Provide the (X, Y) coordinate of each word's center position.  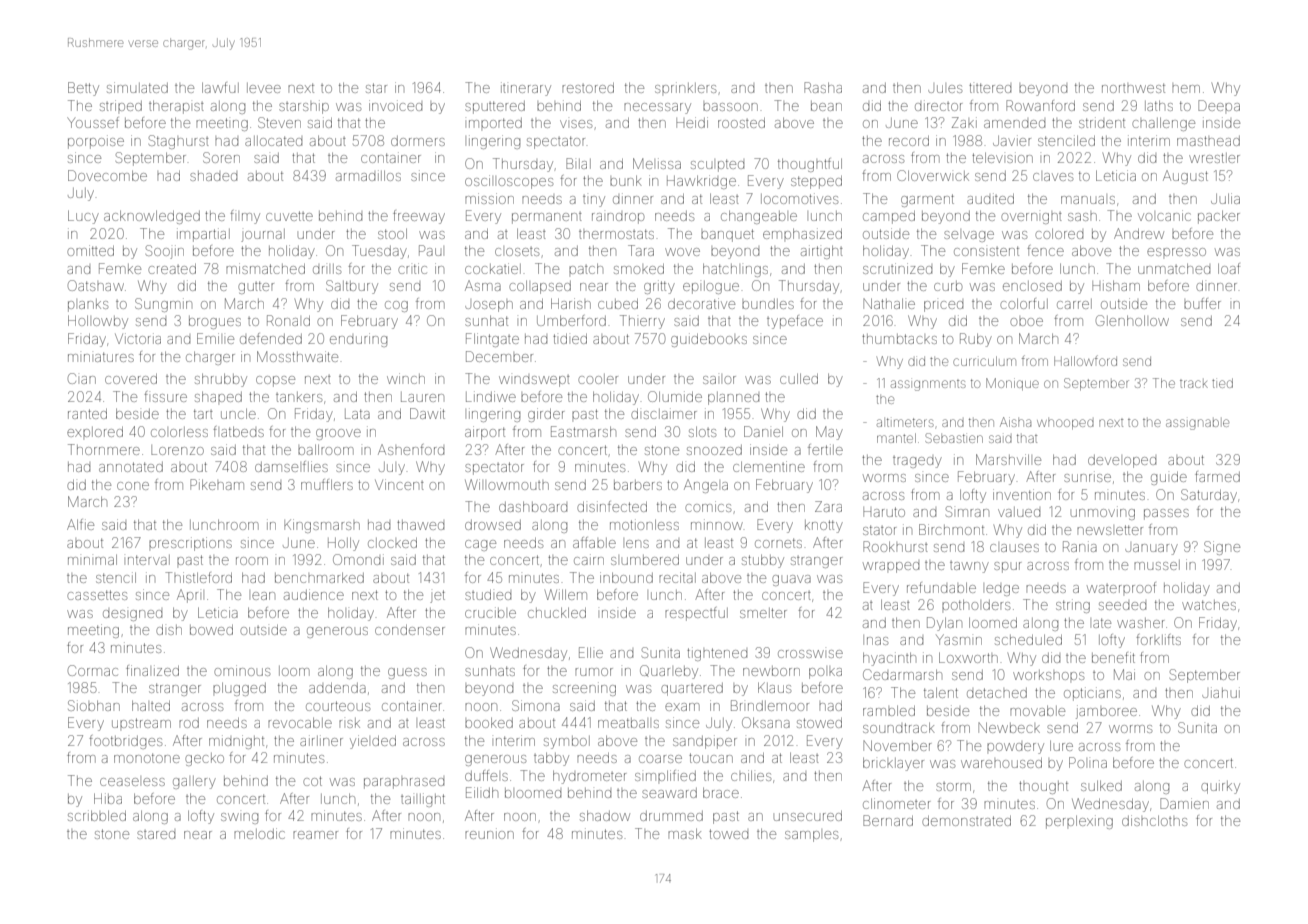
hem (1186, 89)
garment (927, 200)
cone (133, 486)
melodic (259, 833)
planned (733, 398)
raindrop (618, 218)
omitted (90, 250)
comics (708, 506)
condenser (410, 630)
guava (791, 580)
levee (264, 88)
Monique (1012, 384)
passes (1166, 514)
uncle (238, 414)
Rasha (823, 87)
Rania (1080, 546)
